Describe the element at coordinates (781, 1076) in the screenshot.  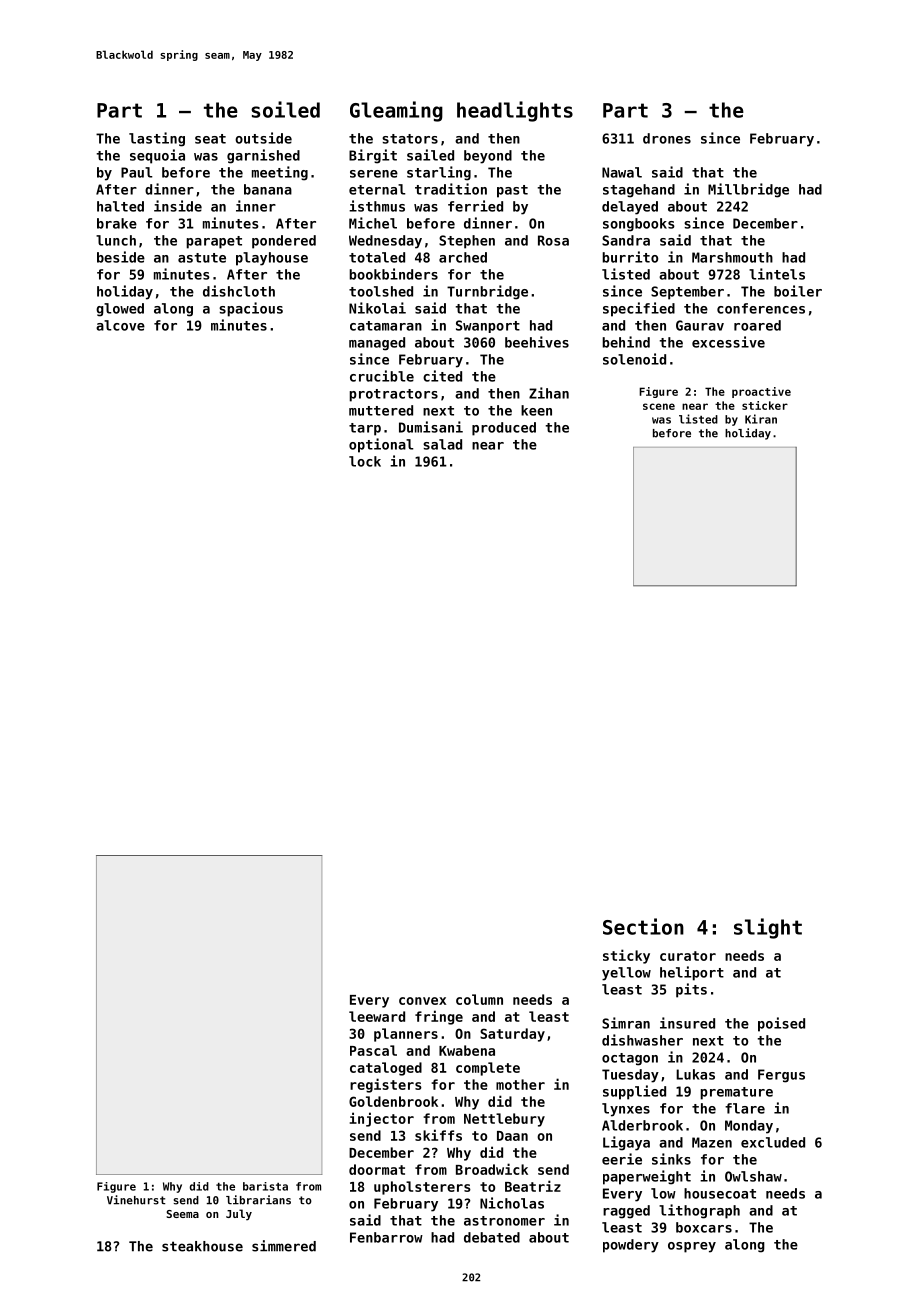
I see `Fergus` at that location.
